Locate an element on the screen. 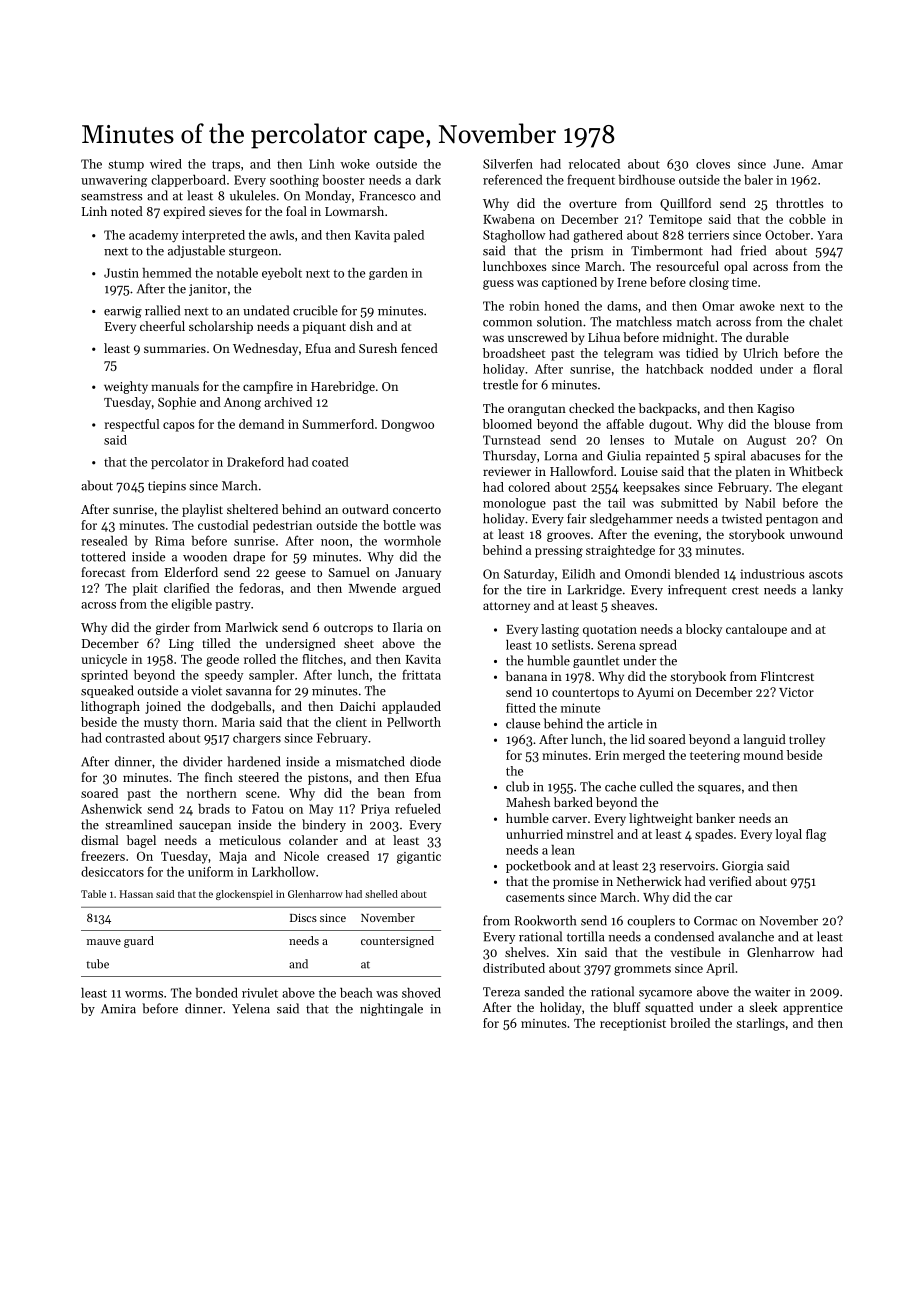 This screenshot has width=924, height=1308. languid is located at coordinates (764, 740).
